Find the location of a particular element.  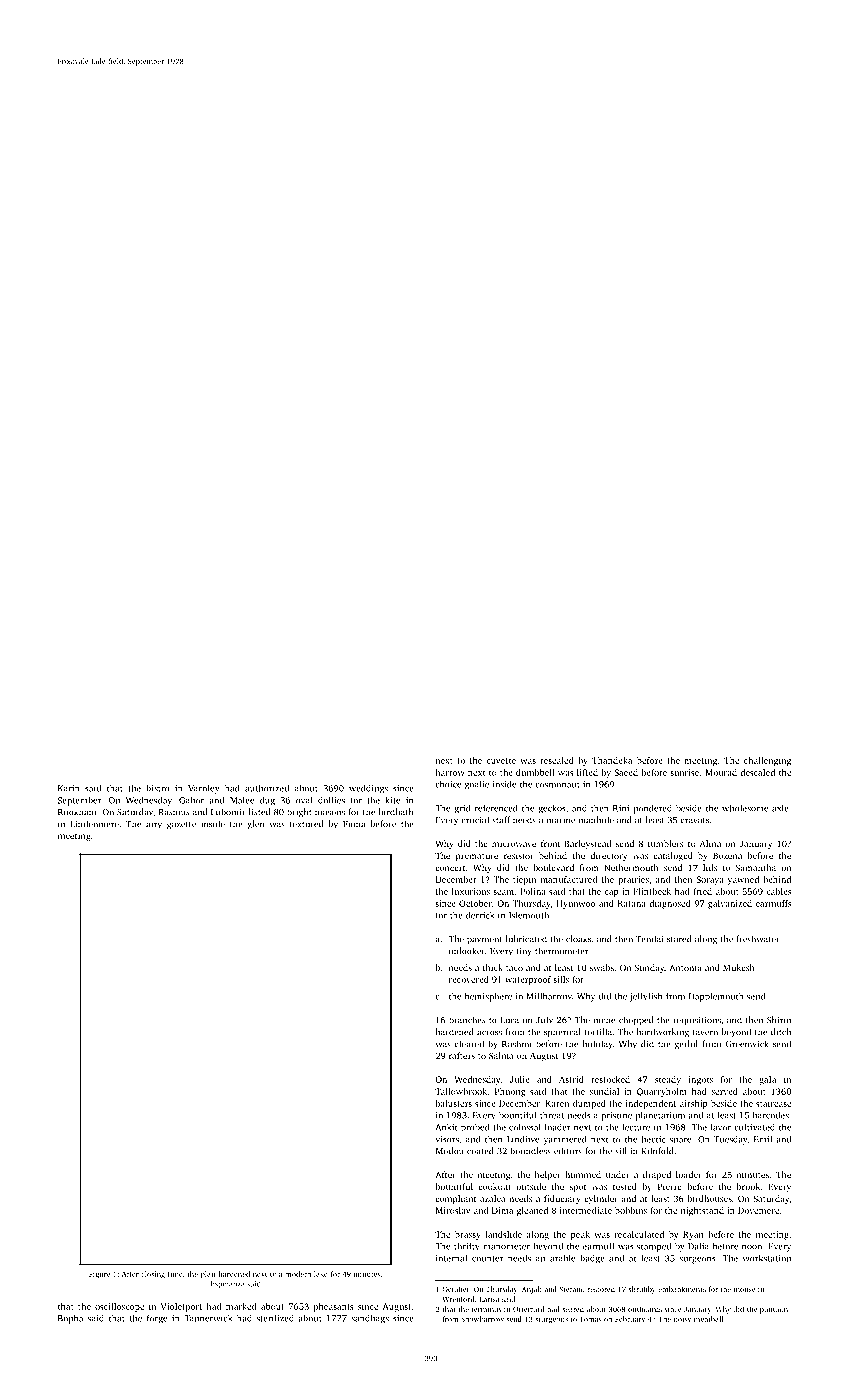

Gabor is located at coordinates (191, 800).
